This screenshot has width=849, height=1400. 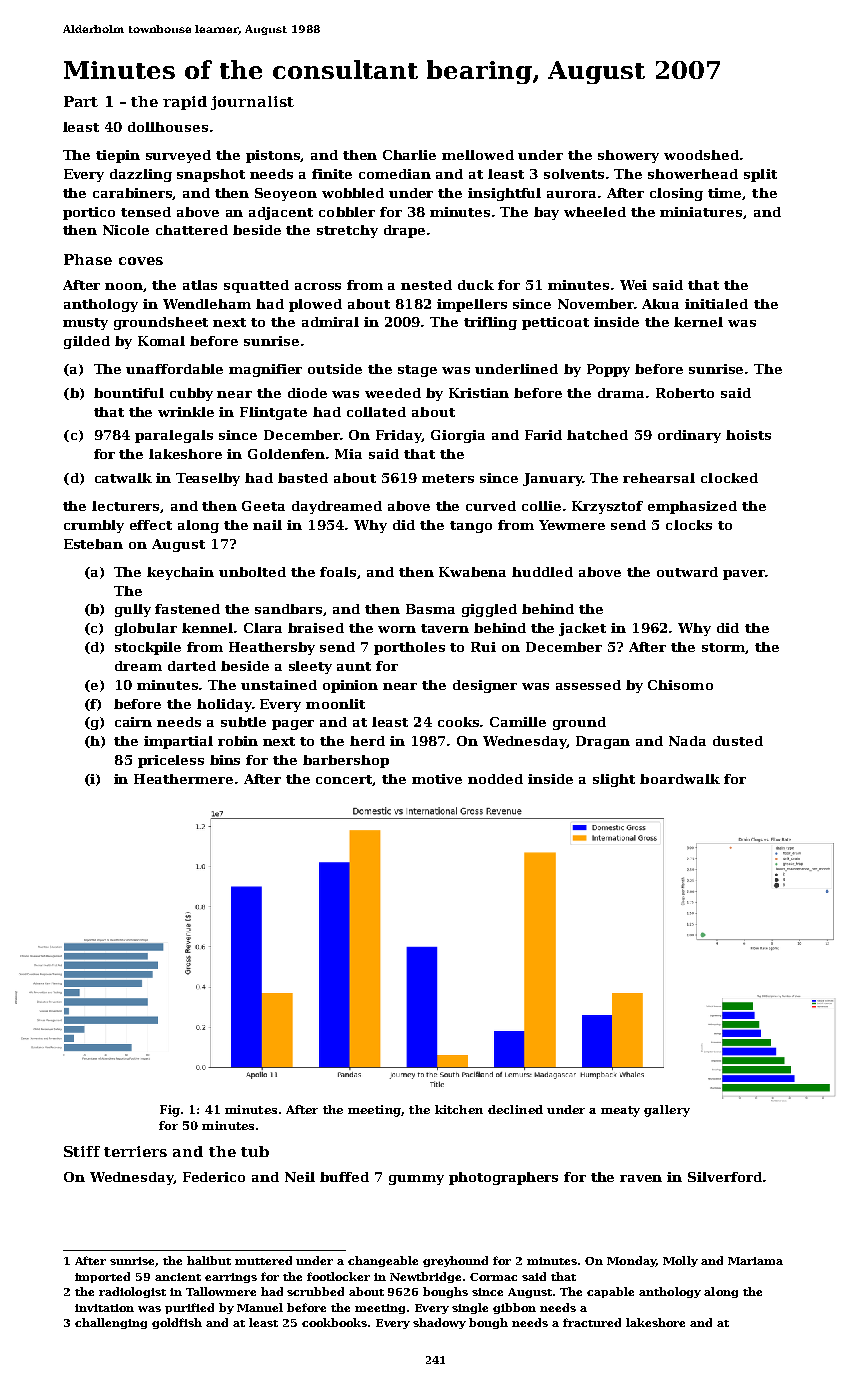 I want to click on Komal, so click(x=161, y=341).
